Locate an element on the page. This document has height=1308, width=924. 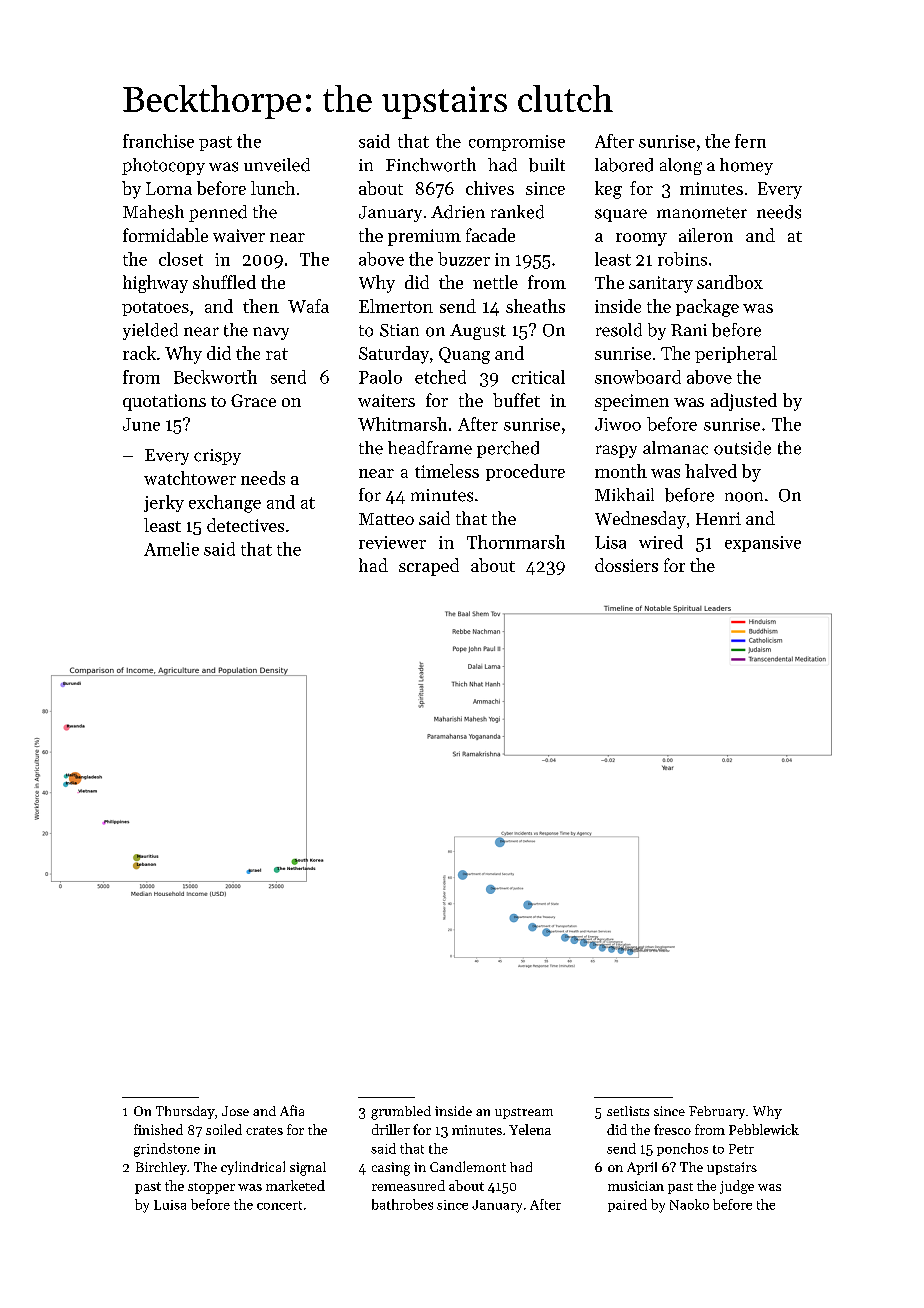
musician is located at coordinates (636, 1186).
